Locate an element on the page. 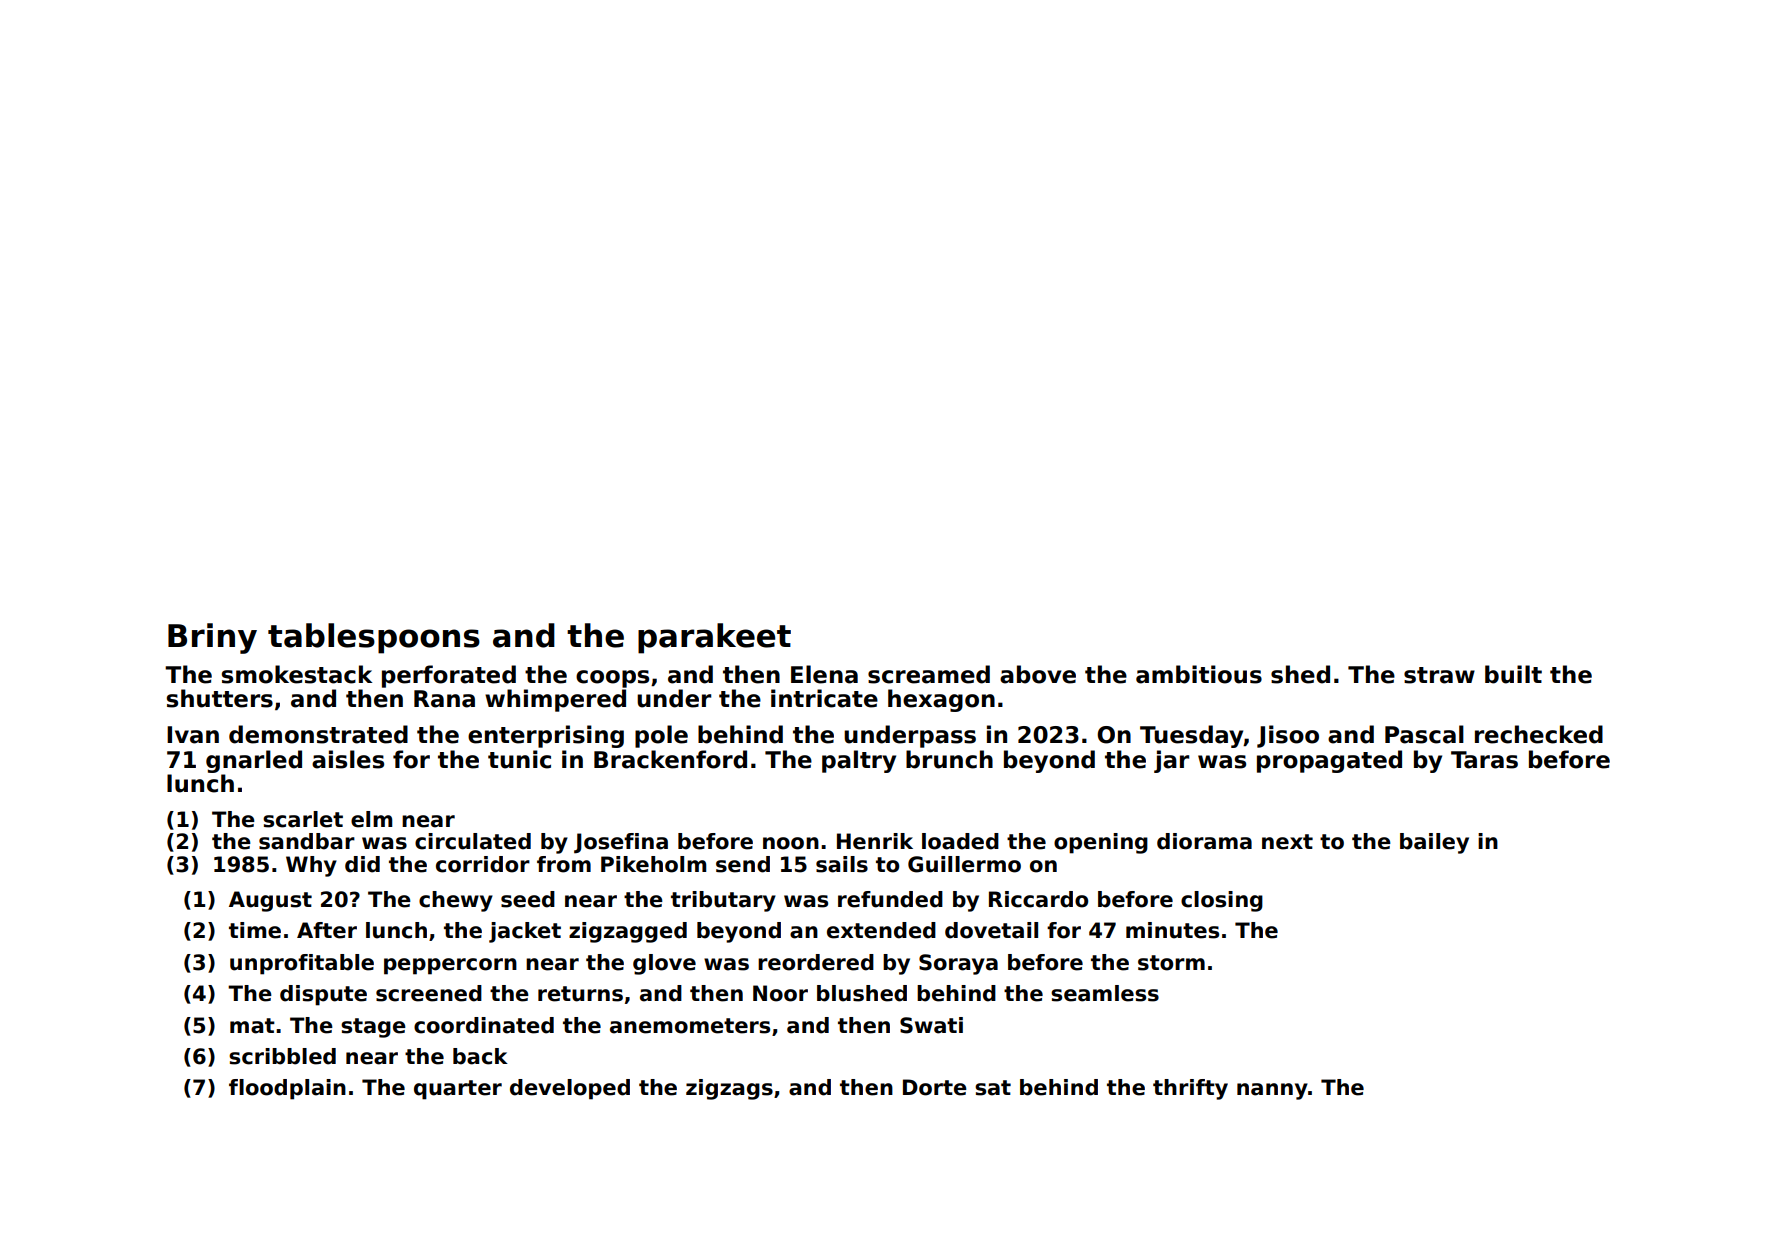  refunded is located at coordinates (890, 899).
